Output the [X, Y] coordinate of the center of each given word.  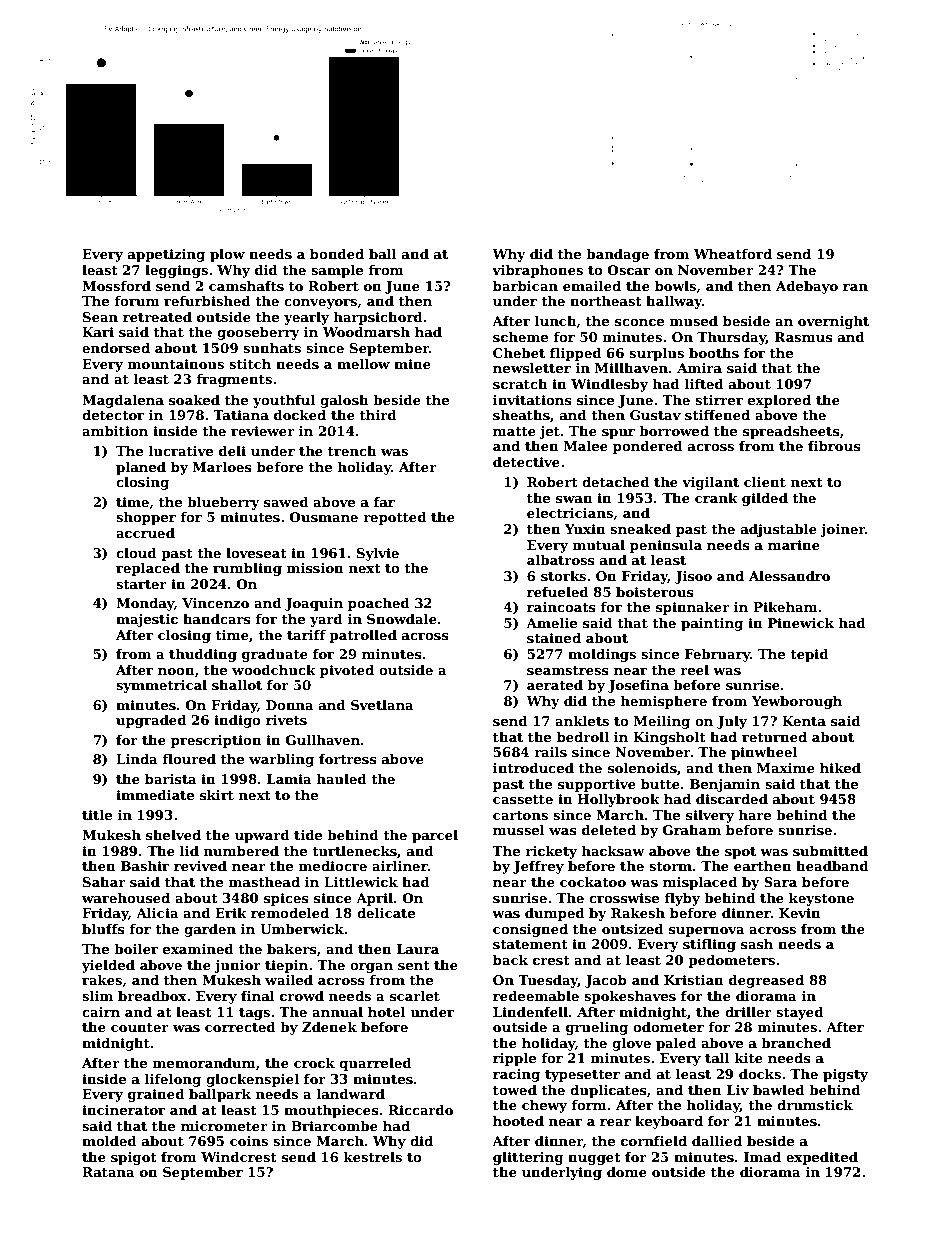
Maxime [786, 768]
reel [694, 670]
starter [141, 584]
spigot [134, 1158]
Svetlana [382, 705]
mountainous [176, 364]
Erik [231, 913]
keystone [821, 899]
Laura [418, 949]
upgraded [151, 721]
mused [694, 321]
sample [337, 271]
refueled [558, 592]
